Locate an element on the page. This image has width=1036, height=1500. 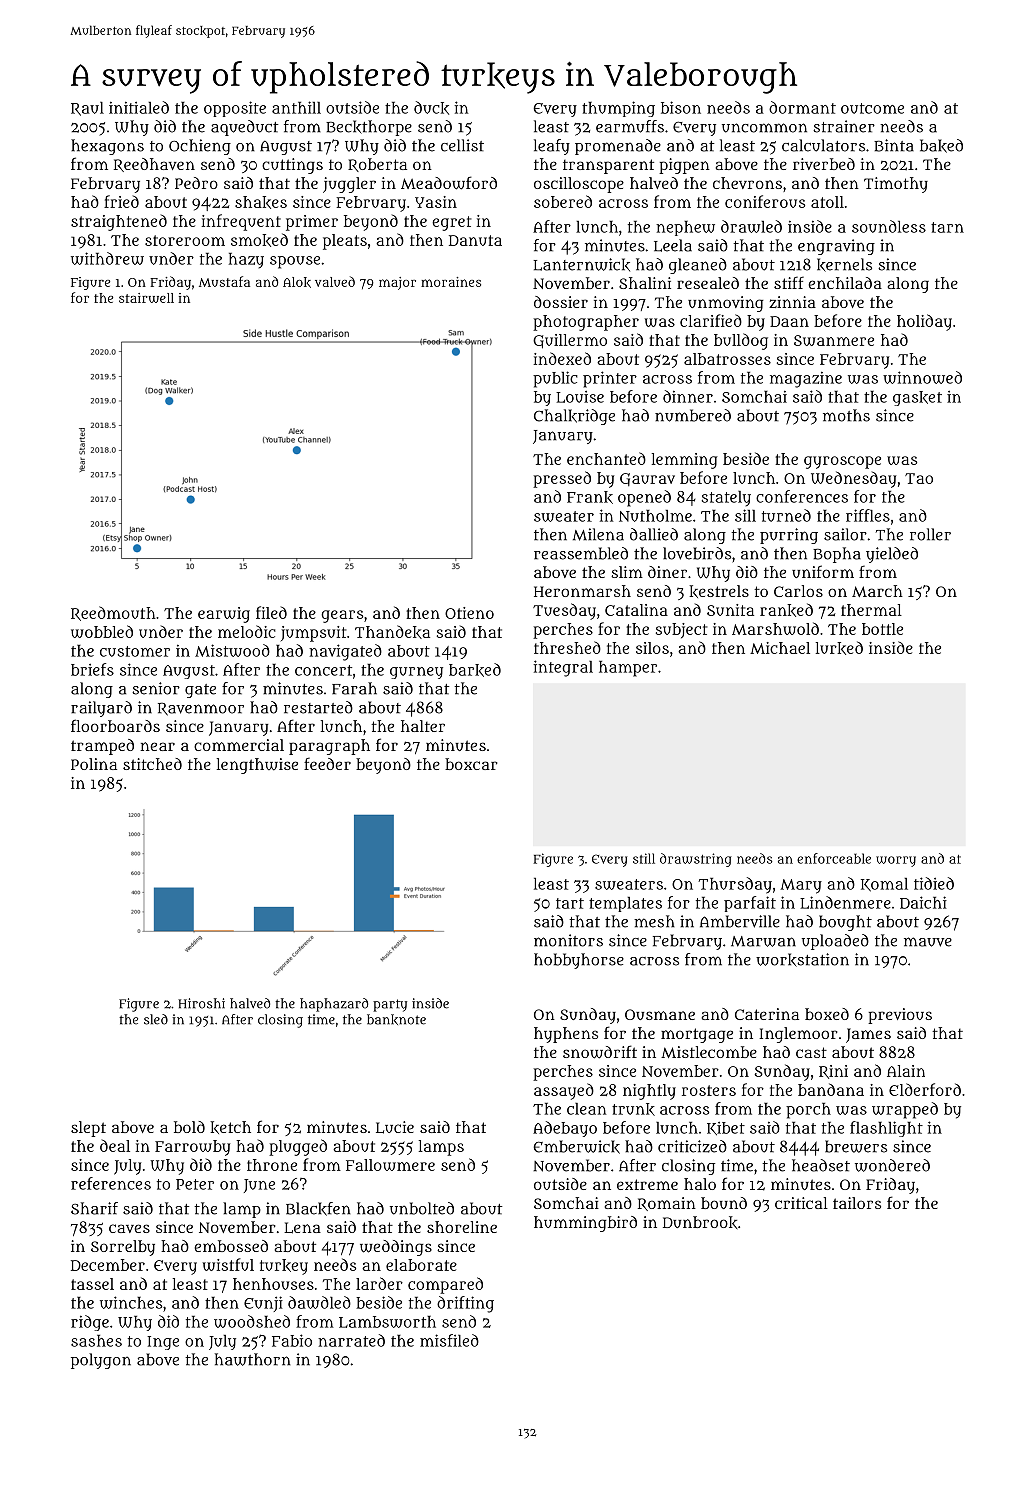
narrated is located at coordinates (351, 1340).
